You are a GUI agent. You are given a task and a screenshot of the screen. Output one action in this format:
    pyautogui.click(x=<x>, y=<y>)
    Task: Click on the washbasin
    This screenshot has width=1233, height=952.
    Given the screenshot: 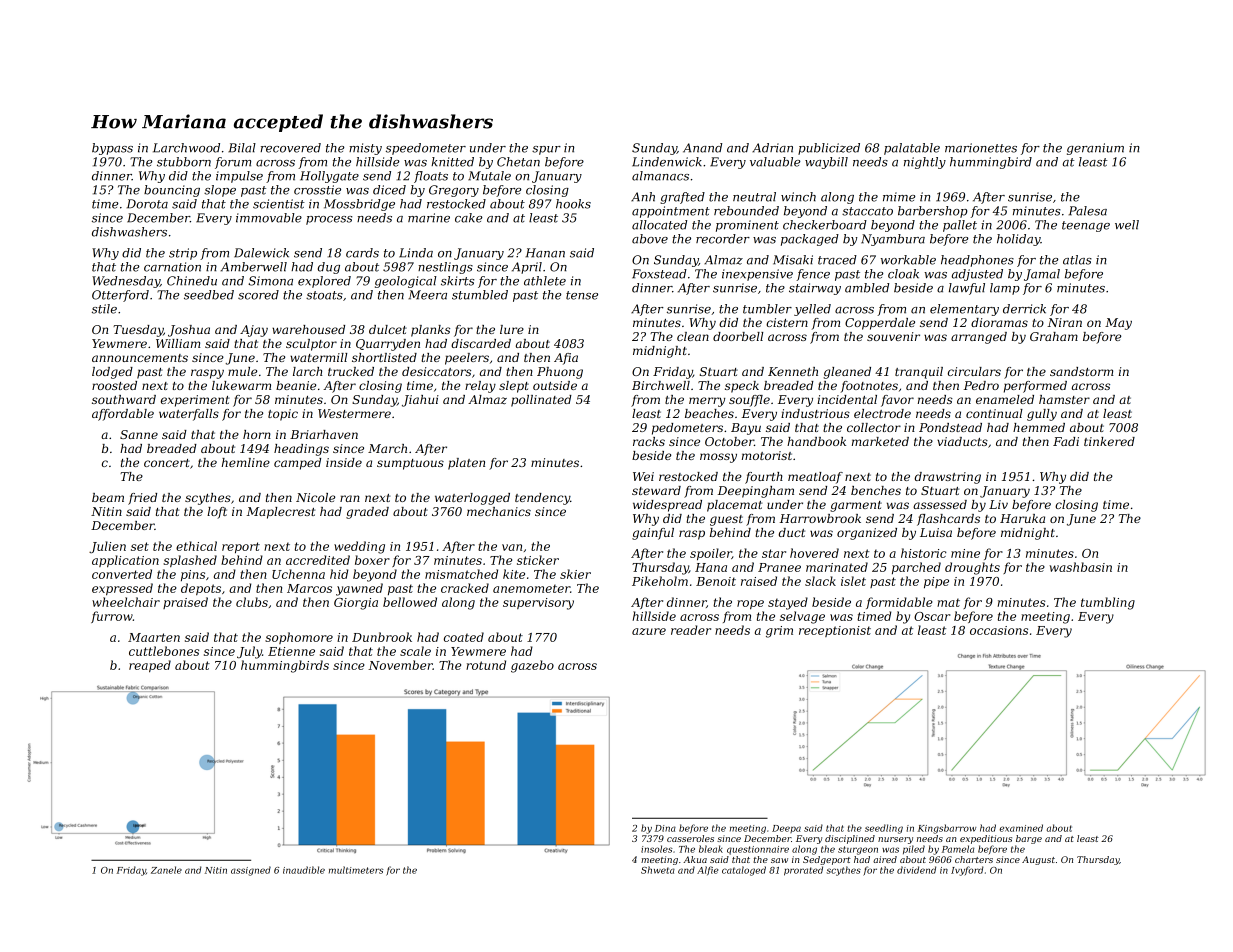 What is the action you would take?
    pyautogui.click(x=1080, y=567)
